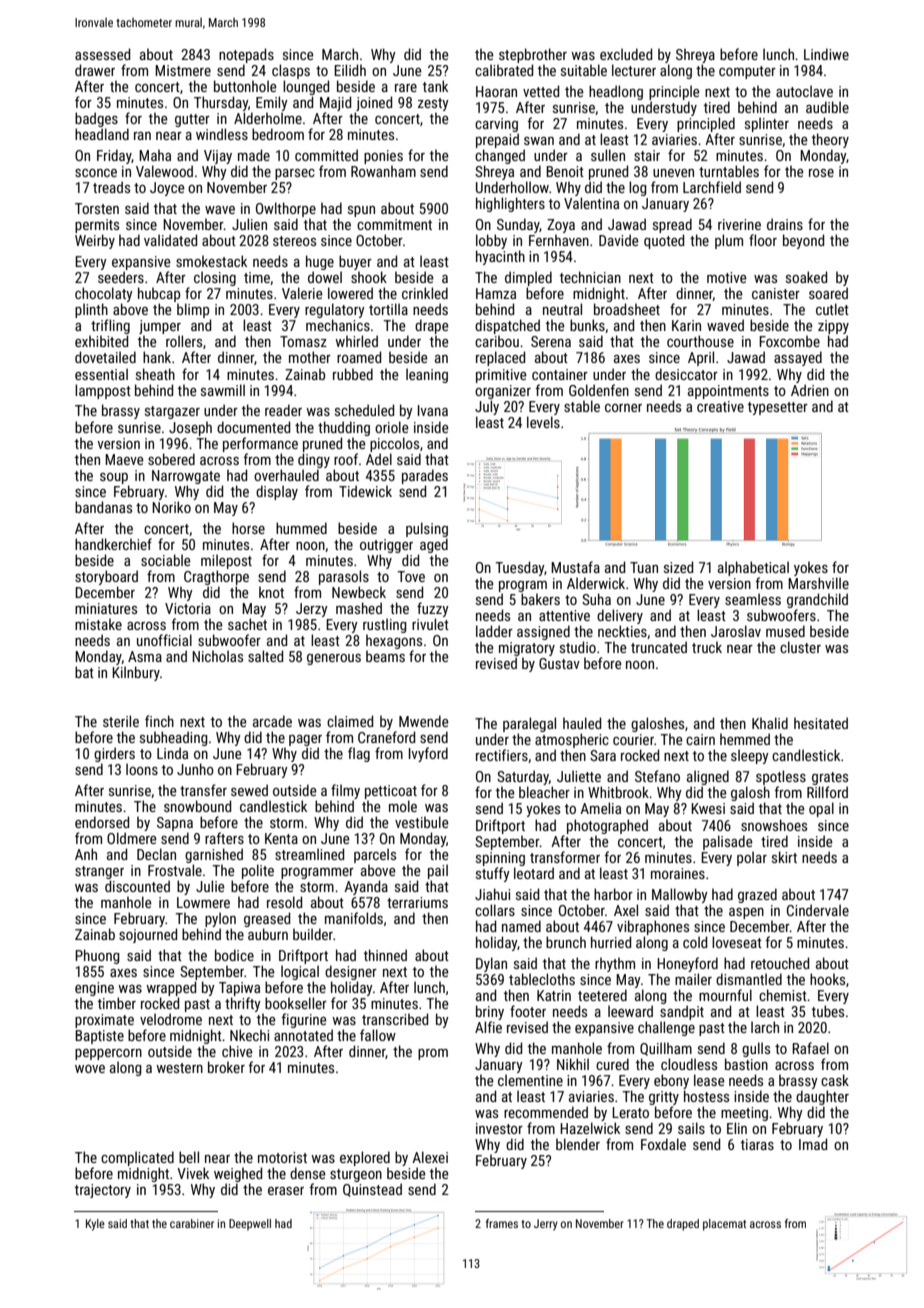 Image resolution: width=924 pixels, height=1308 pixels. What do you see at coordinates (540, 599) in the screenshot?
I see `bakers` at bounding box center [540, 599].
